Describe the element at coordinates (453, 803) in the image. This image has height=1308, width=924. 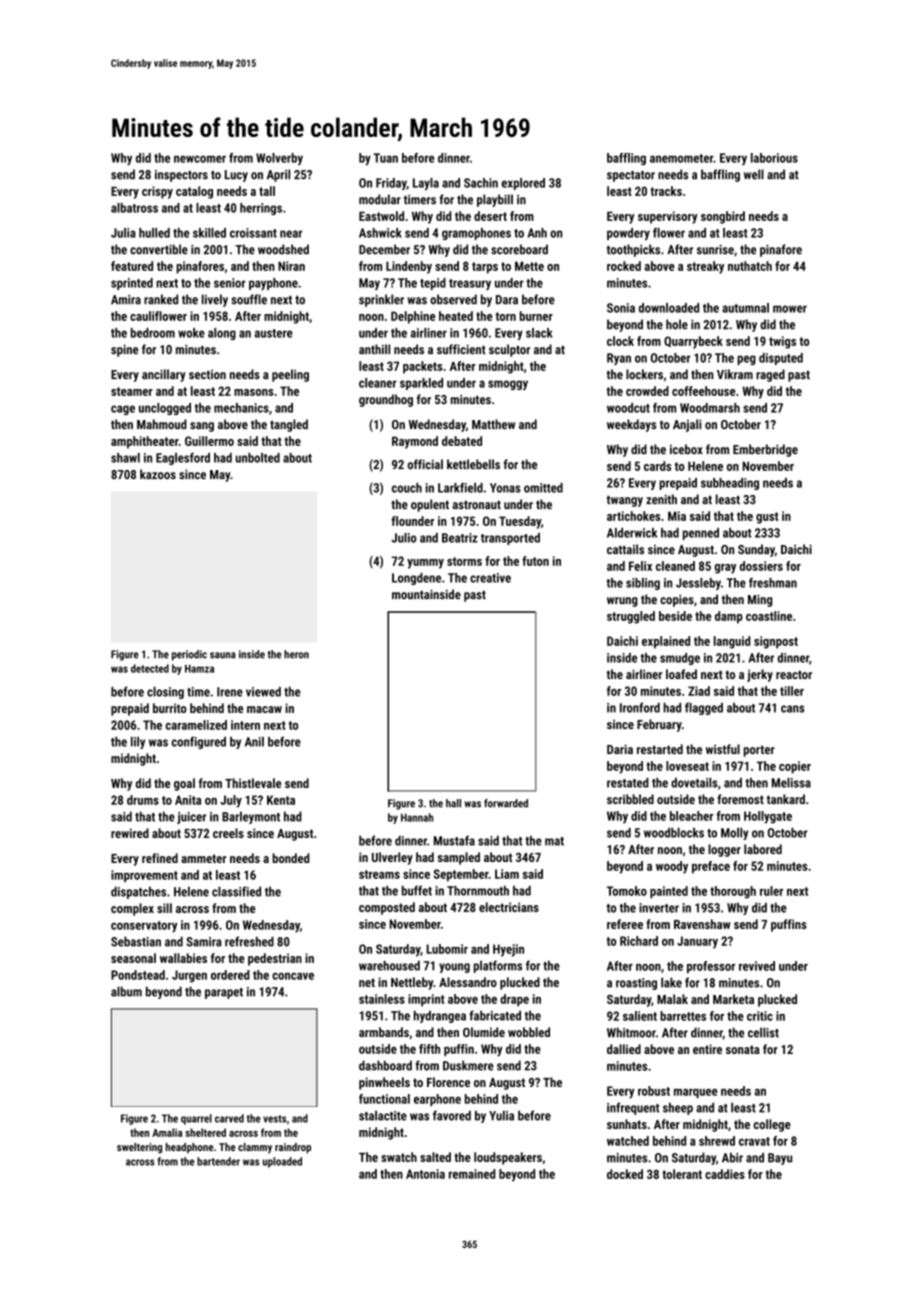
I see `hall` at that location.
